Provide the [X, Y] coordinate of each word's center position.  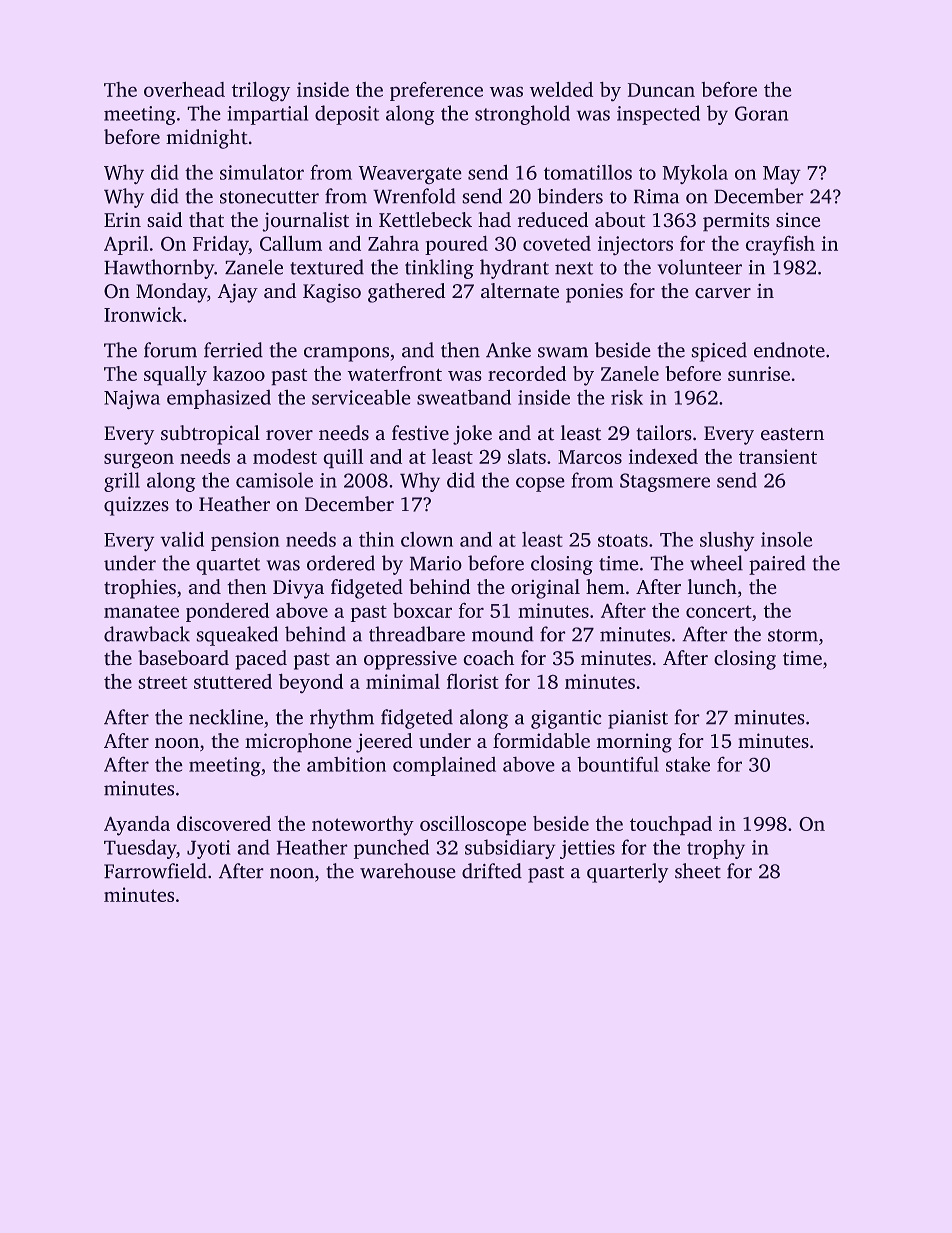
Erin [122, 219]
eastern [792, 434]
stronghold [522, 115]
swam [563, 352]
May [782, 175]
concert [718, 612]
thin [376, 539]
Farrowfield [155, 870]
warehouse [407, 870]
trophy [716, 849]
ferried [233, 350]
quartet [228, 566]
